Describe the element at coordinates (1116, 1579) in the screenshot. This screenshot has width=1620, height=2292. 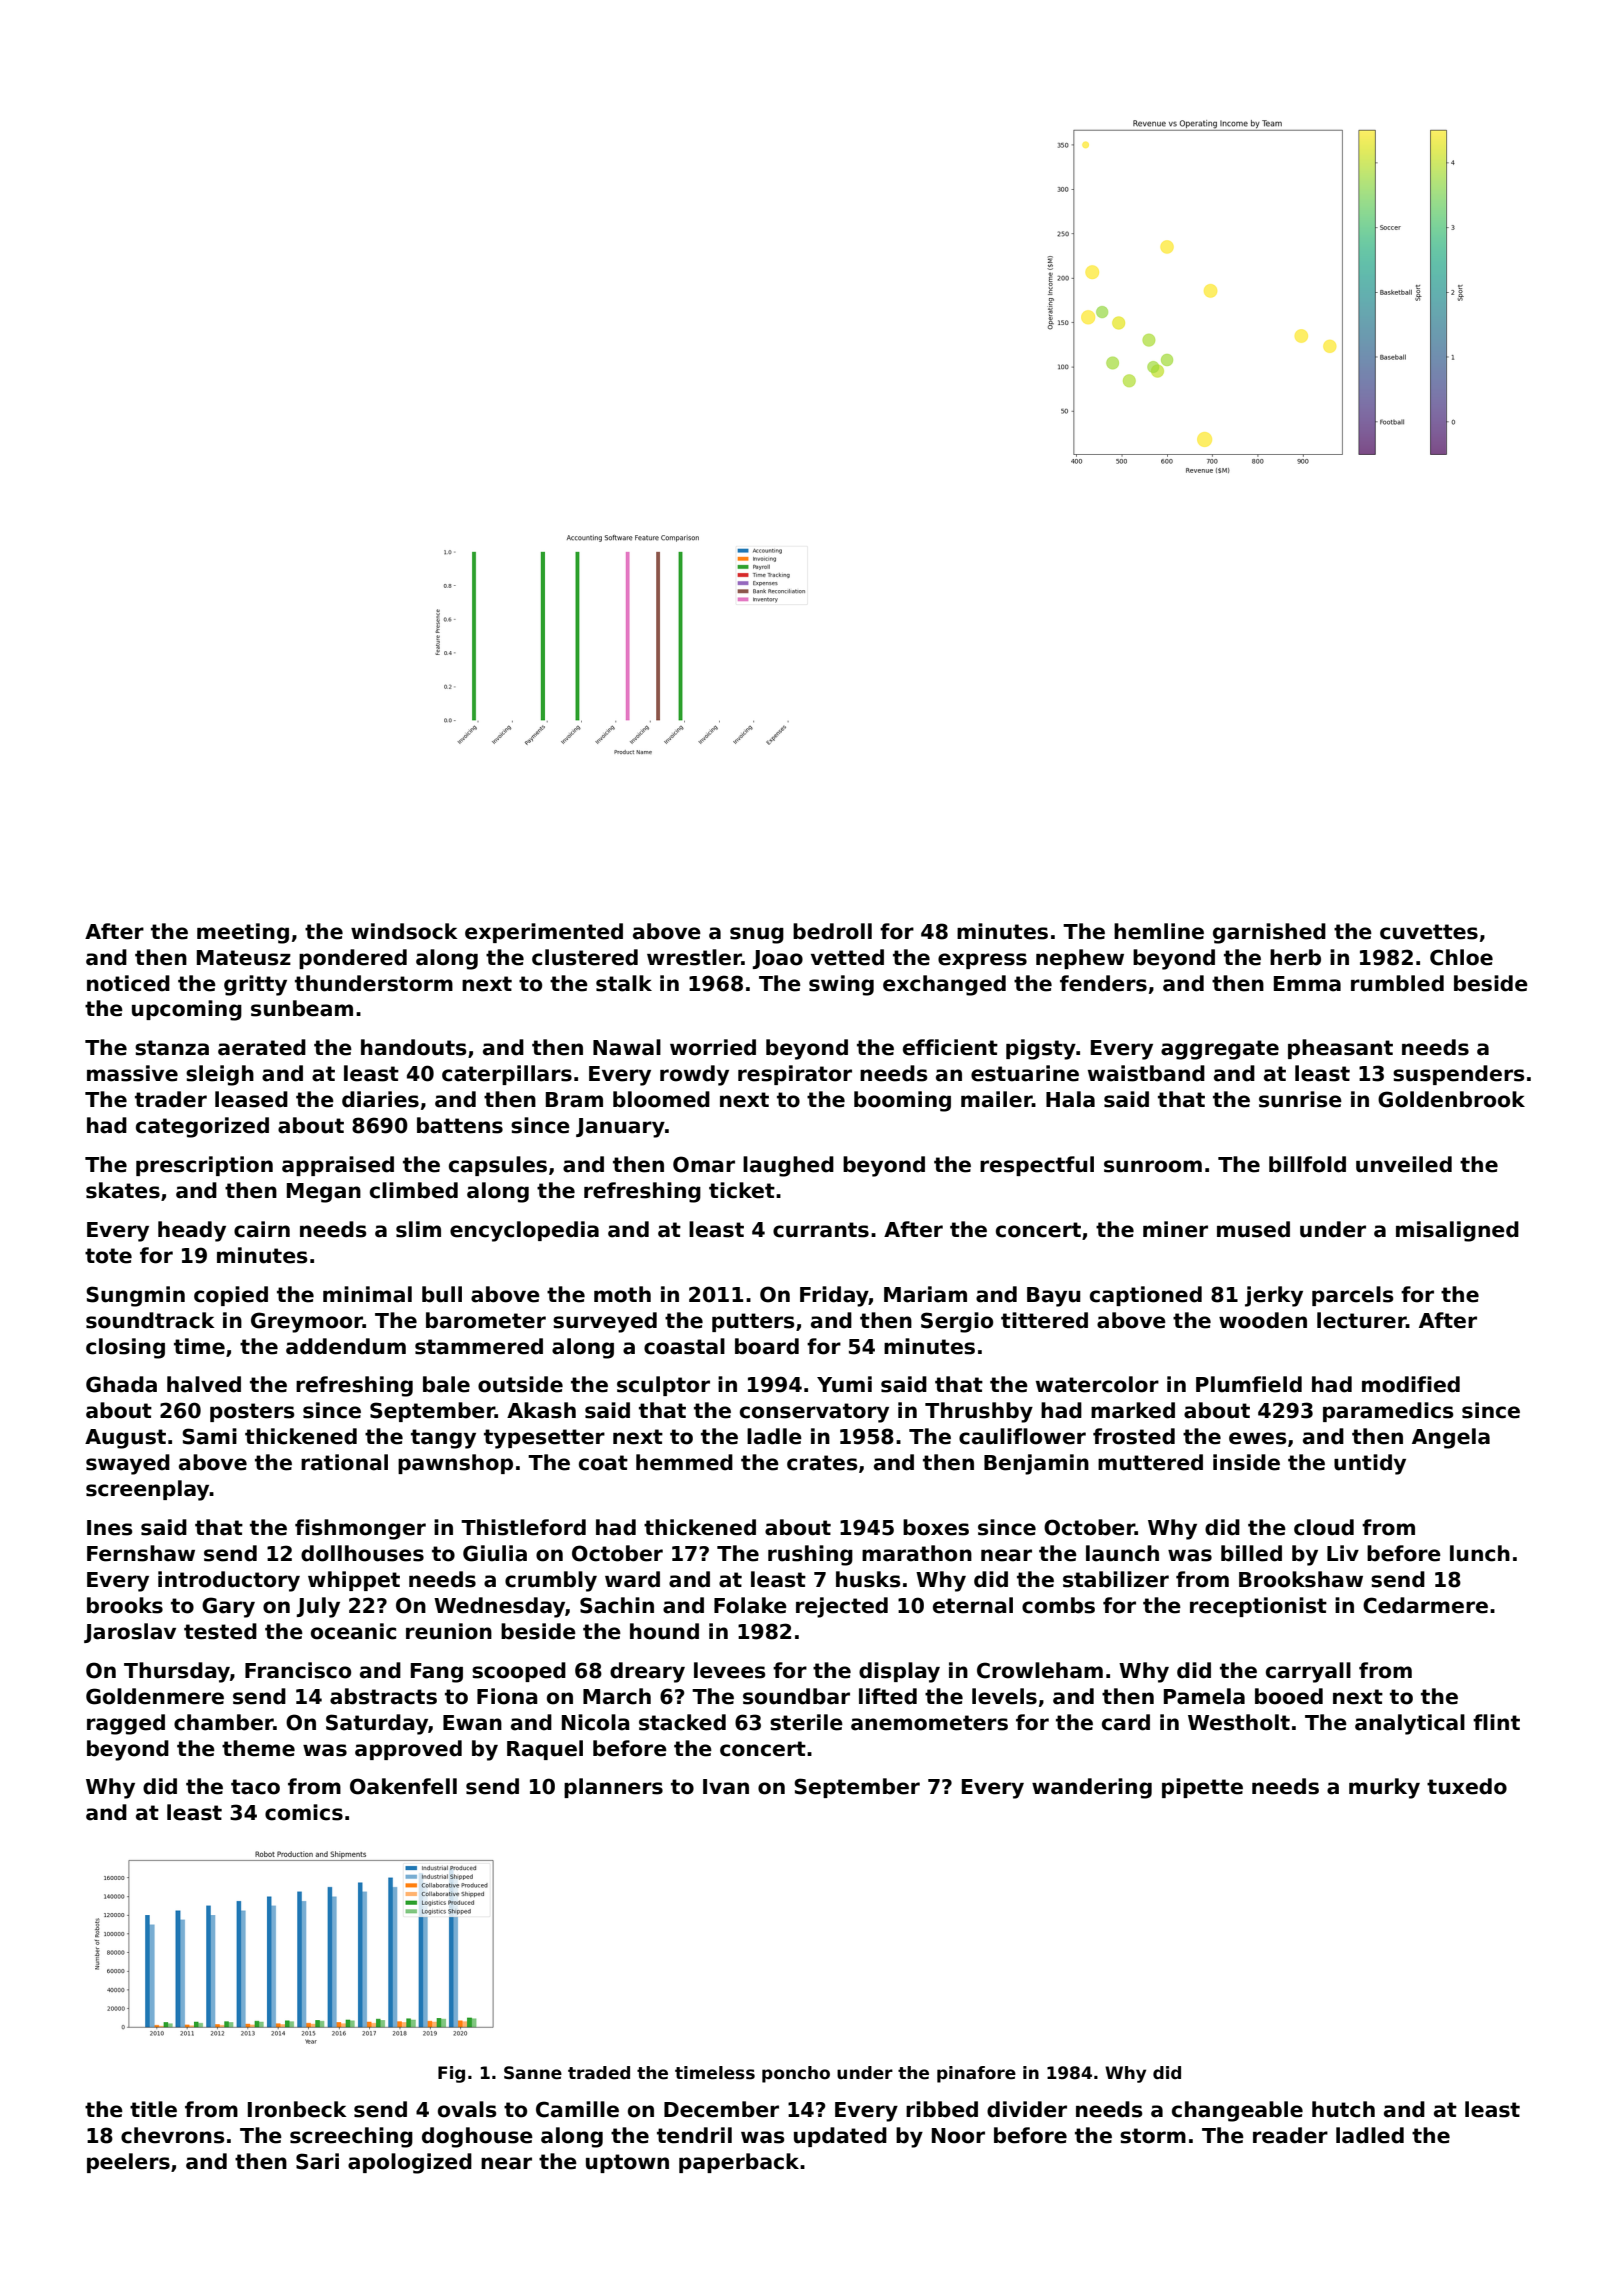
I see `stabilizer` at that location.
